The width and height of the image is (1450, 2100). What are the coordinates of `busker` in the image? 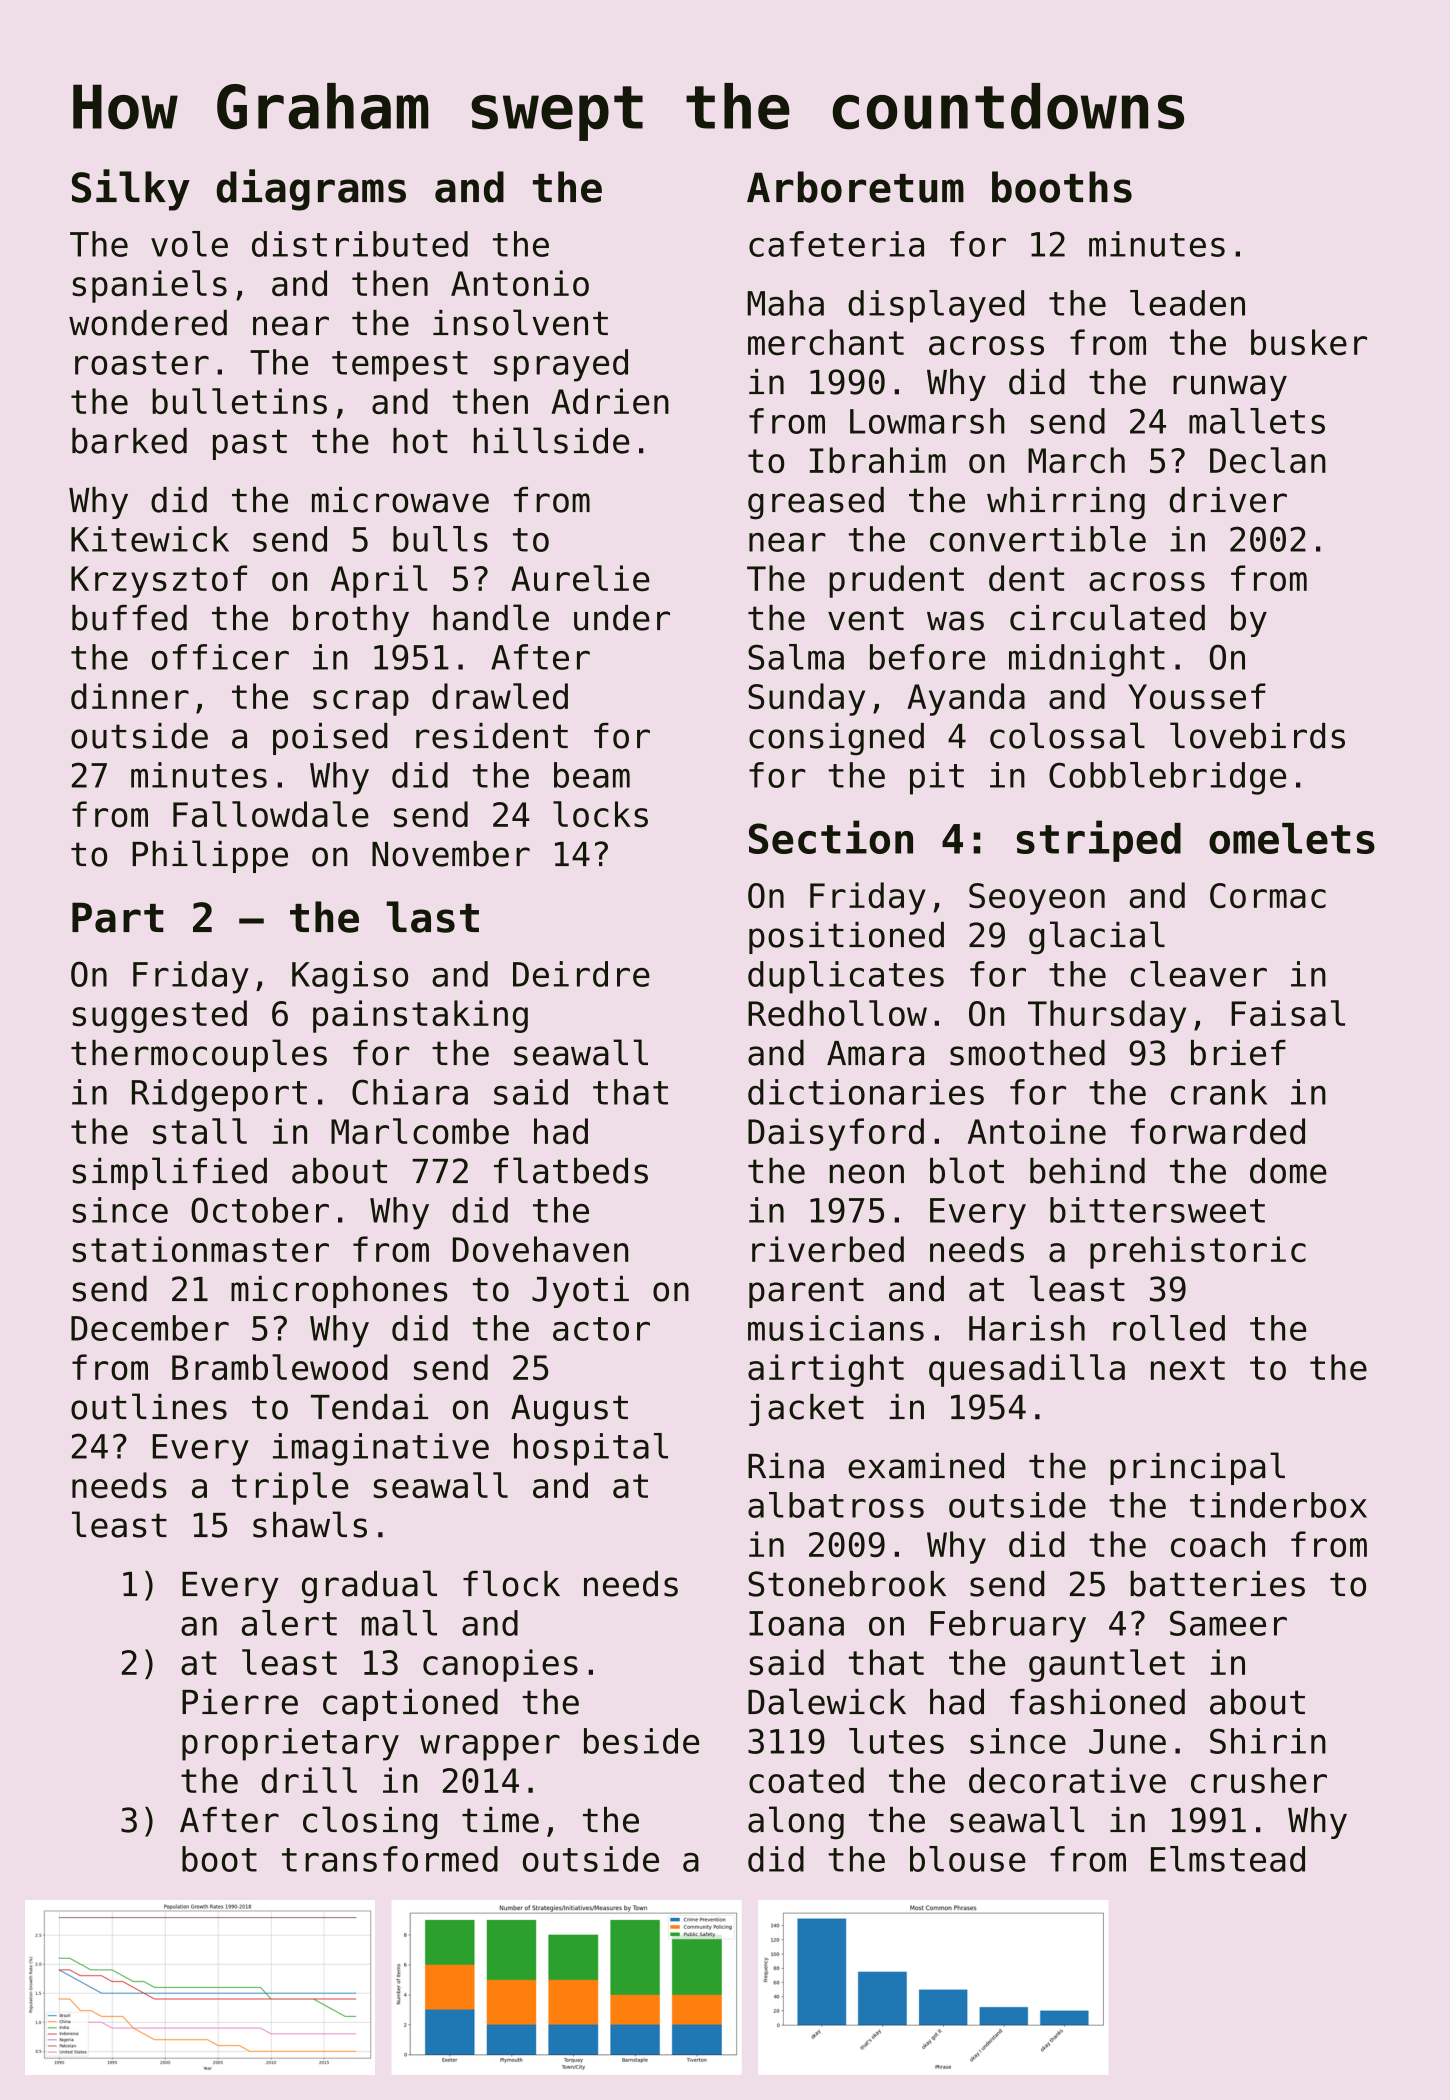 It's located at (1309, 342).
